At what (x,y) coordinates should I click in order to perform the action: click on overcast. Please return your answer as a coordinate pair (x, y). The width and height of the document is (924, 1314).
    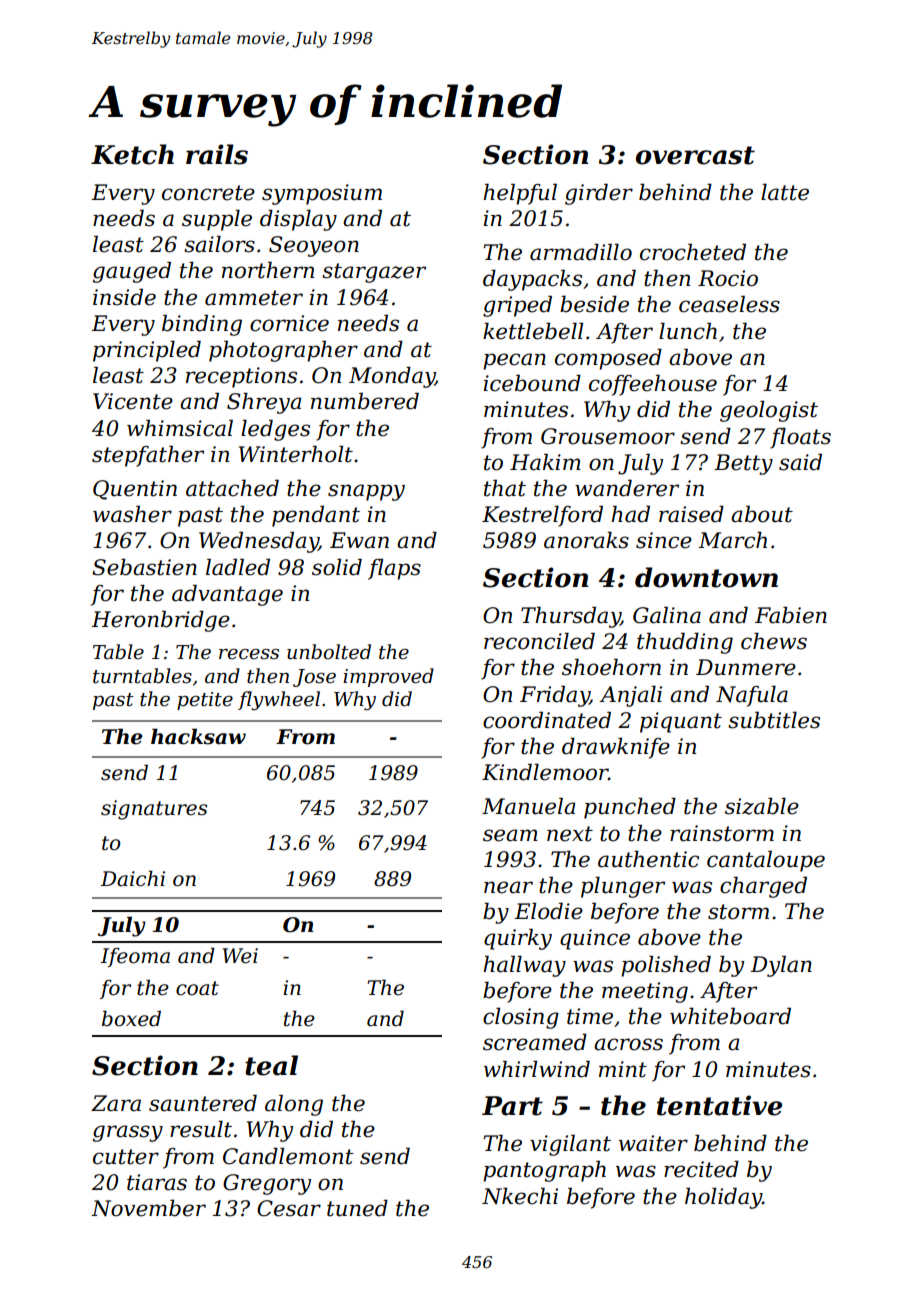
    Looking at the image, I should click on (695, 155).
